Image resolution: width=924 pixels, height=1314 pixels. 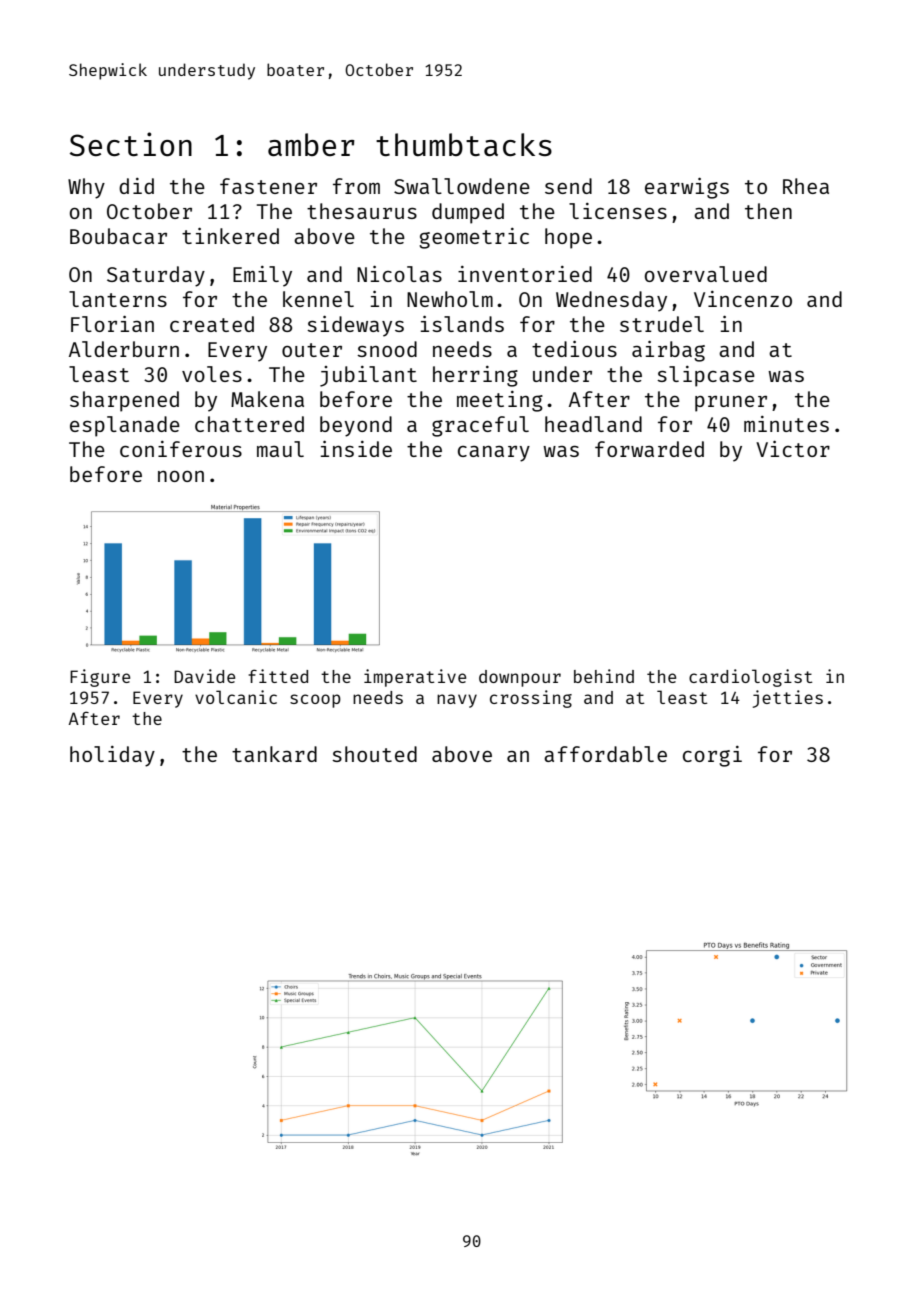 I want to click on amber, so click(x=311, y=144).
